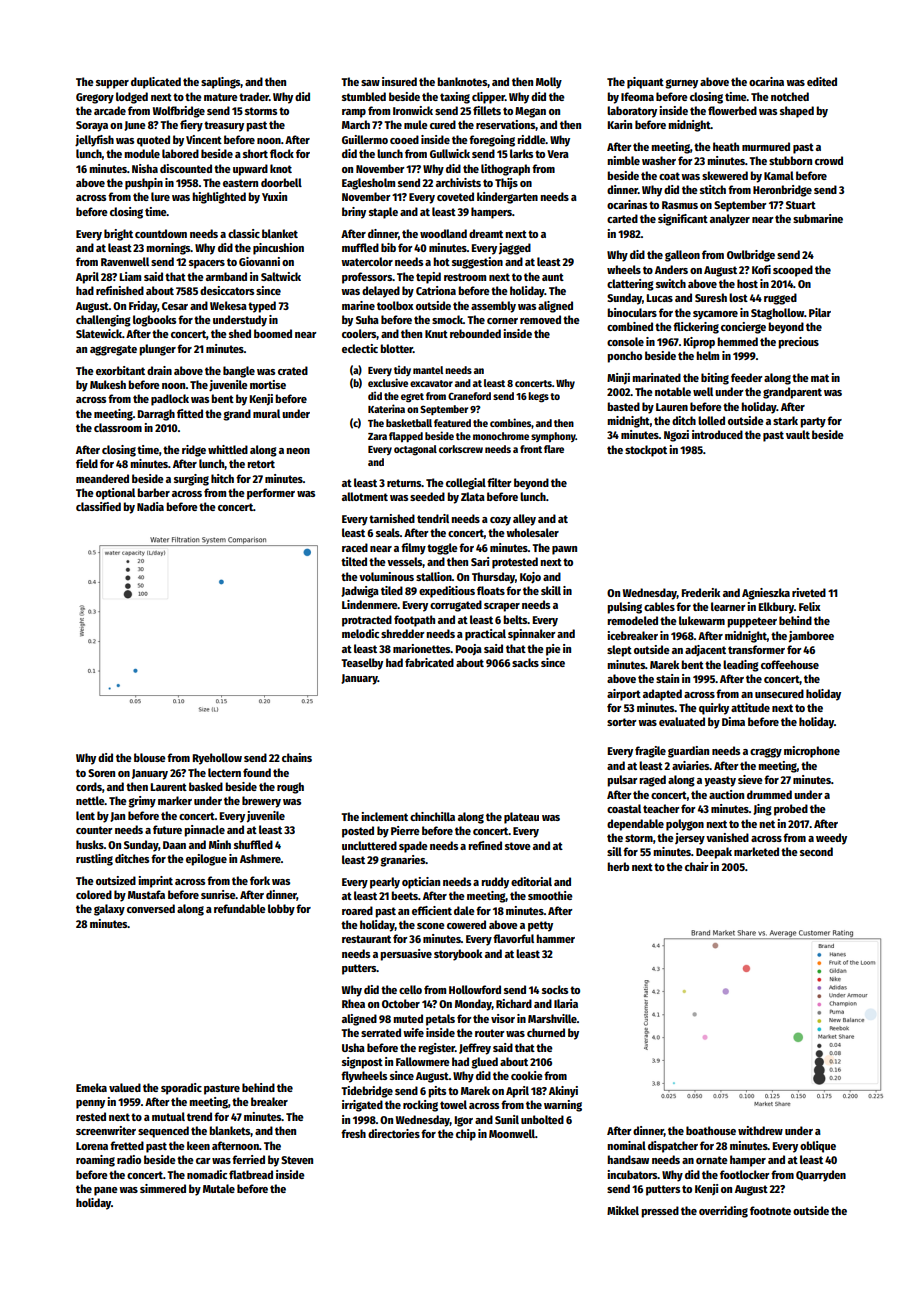 The image size is (924, 1308). Describe the element at coordinates (549, 83) in the screenshot. I see `Molly` at that location.
